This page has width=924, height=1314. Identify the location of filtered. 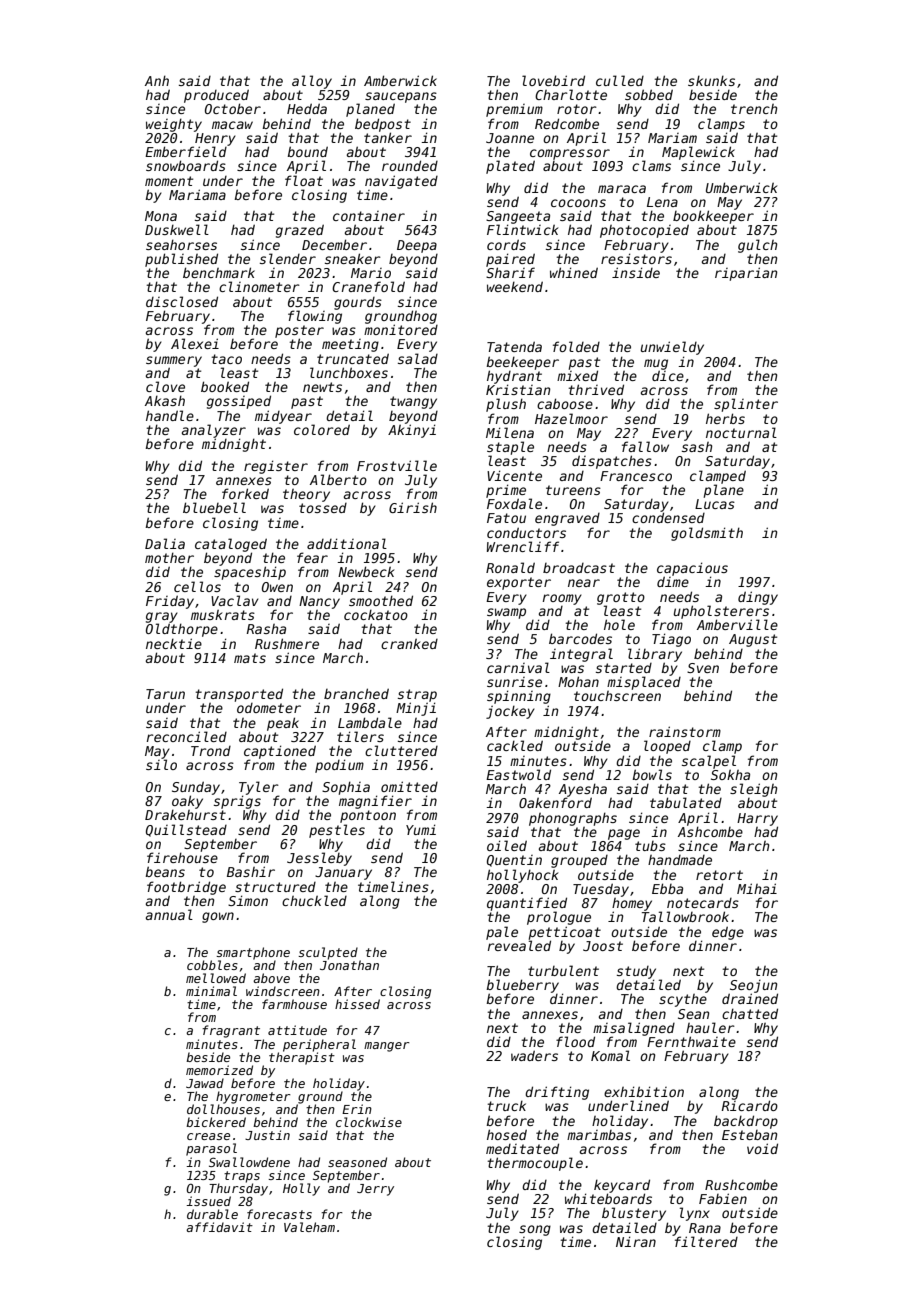
(706, 1241).
